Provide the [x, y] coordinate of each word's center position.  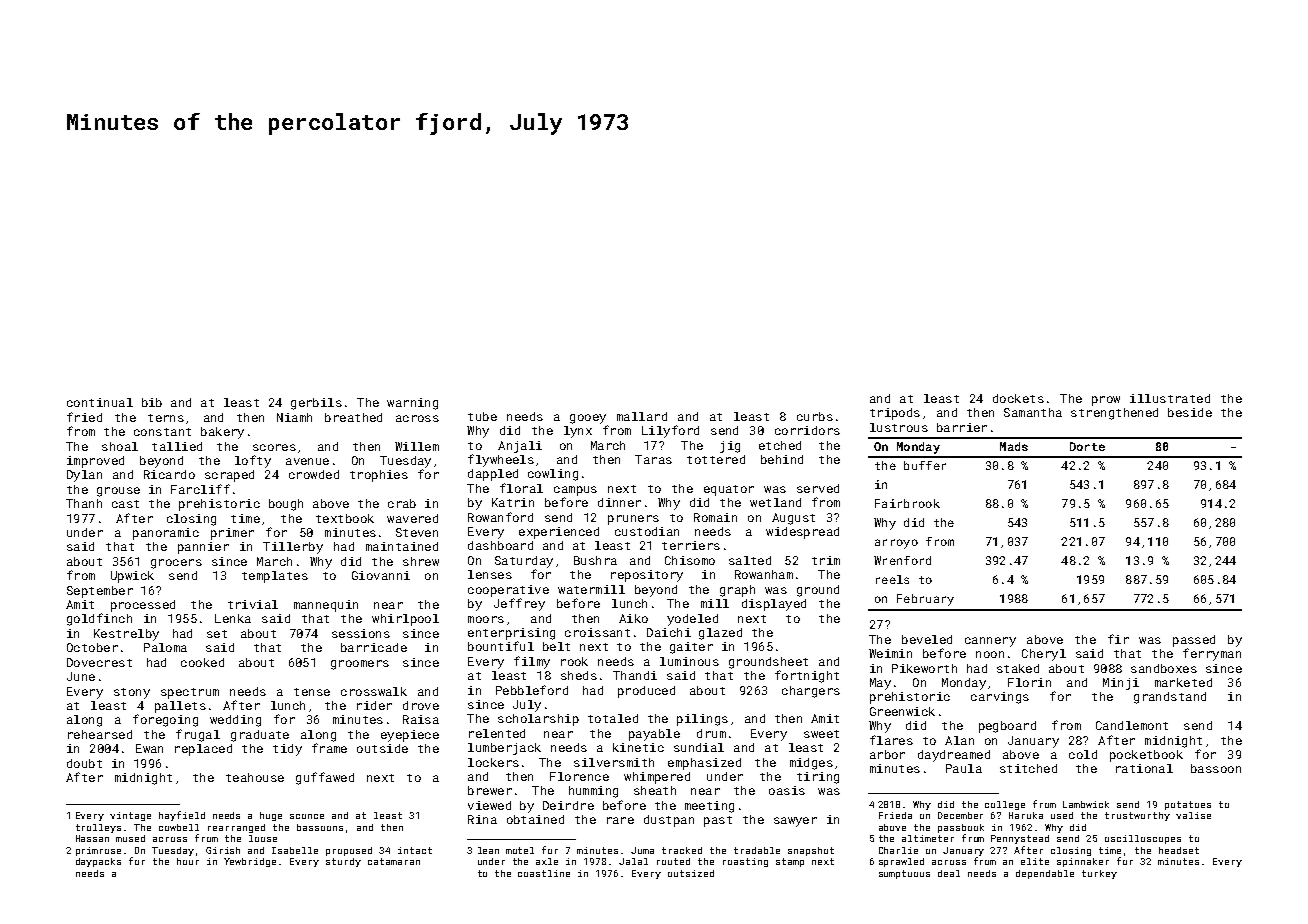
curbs [815, 416]
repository [647, 576]
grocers [176, 564]
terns [166, 418]
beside [1190, 412]
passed [1194, 641]
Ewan [149, 748]
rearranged [236, 828]
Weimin [890, 653]
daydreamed [954, 756]
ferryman [1212, 654]
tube [482, 416]
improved [95, 462]
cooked [202, 662]
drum [711, 733]
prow [1106, 401]
